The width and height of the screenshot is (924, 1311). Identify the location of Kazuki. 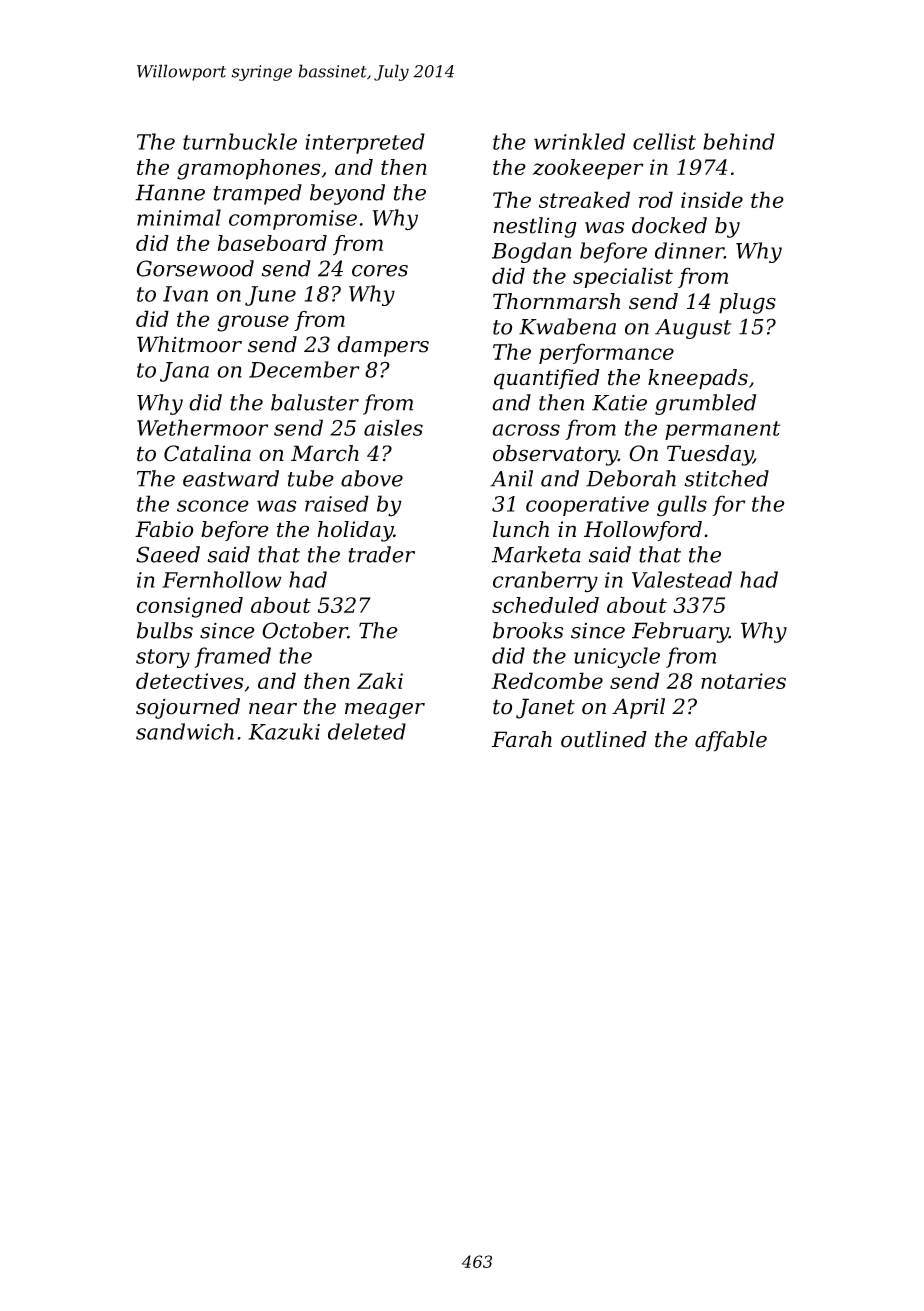
(284, 731).
